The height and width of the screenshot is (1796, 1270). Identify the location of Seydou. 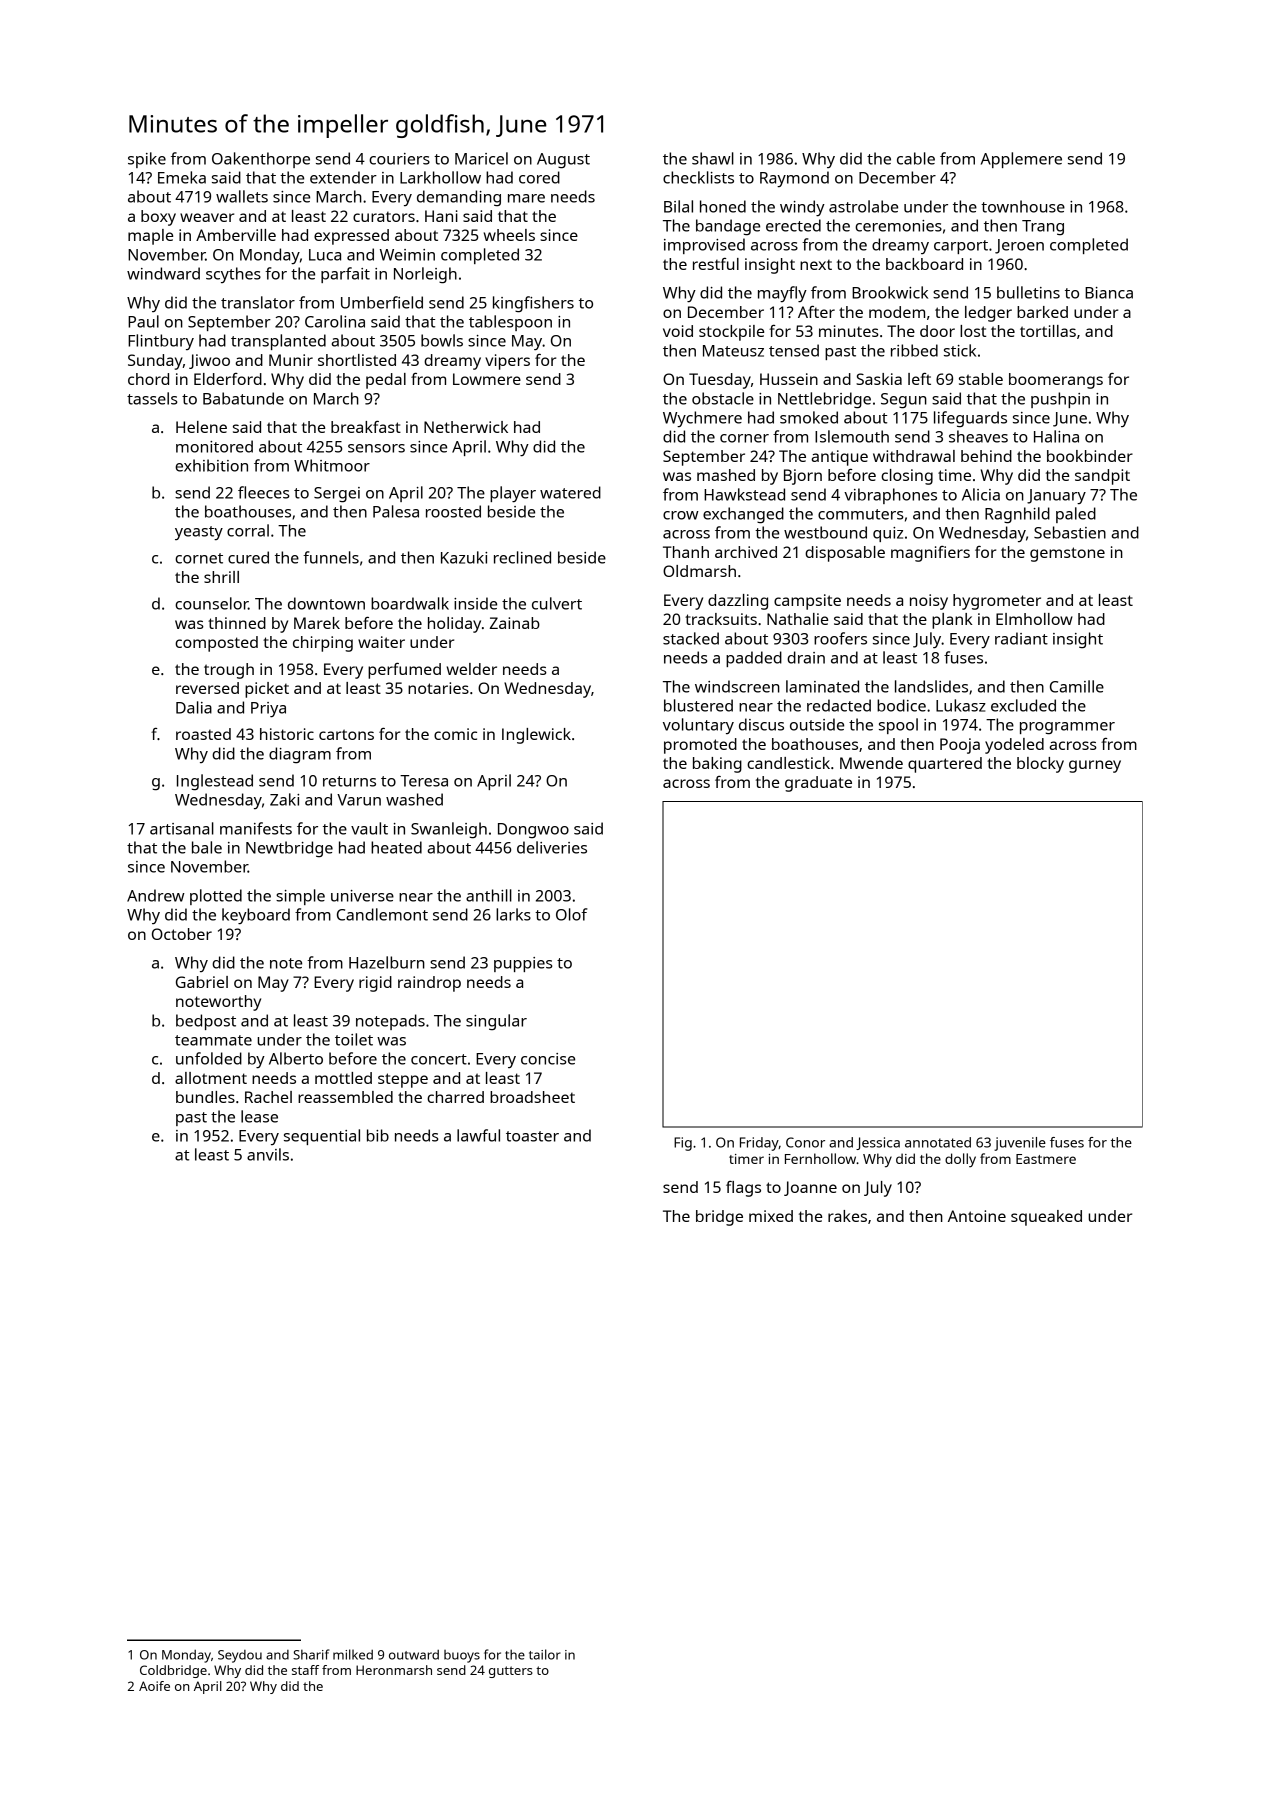
(240, 1656).
